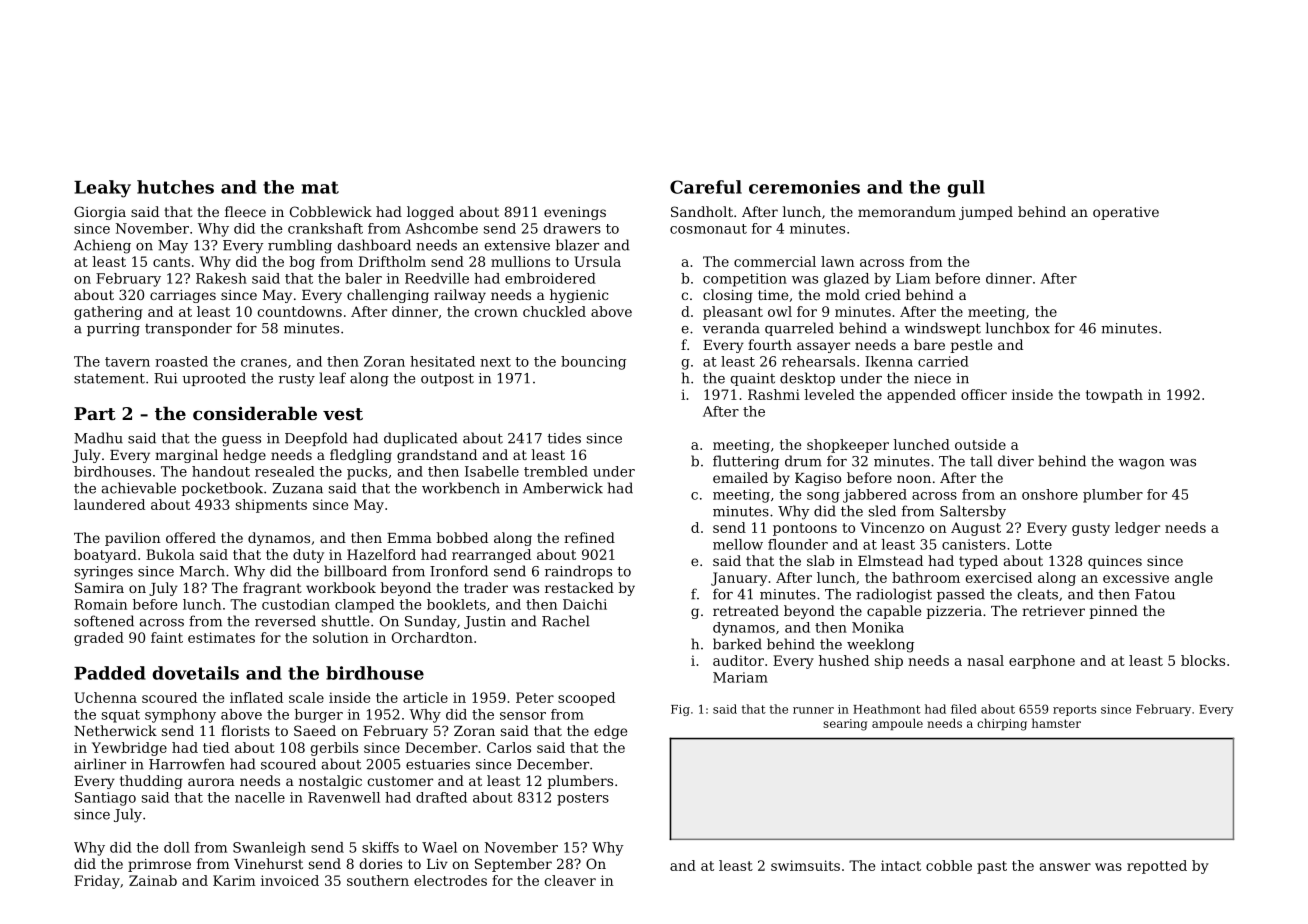 The height and width of the document is (924, 1308). What do you see at coordinates (171, 262) in the document?
I see `cants` at bounding box center [171, 262].
